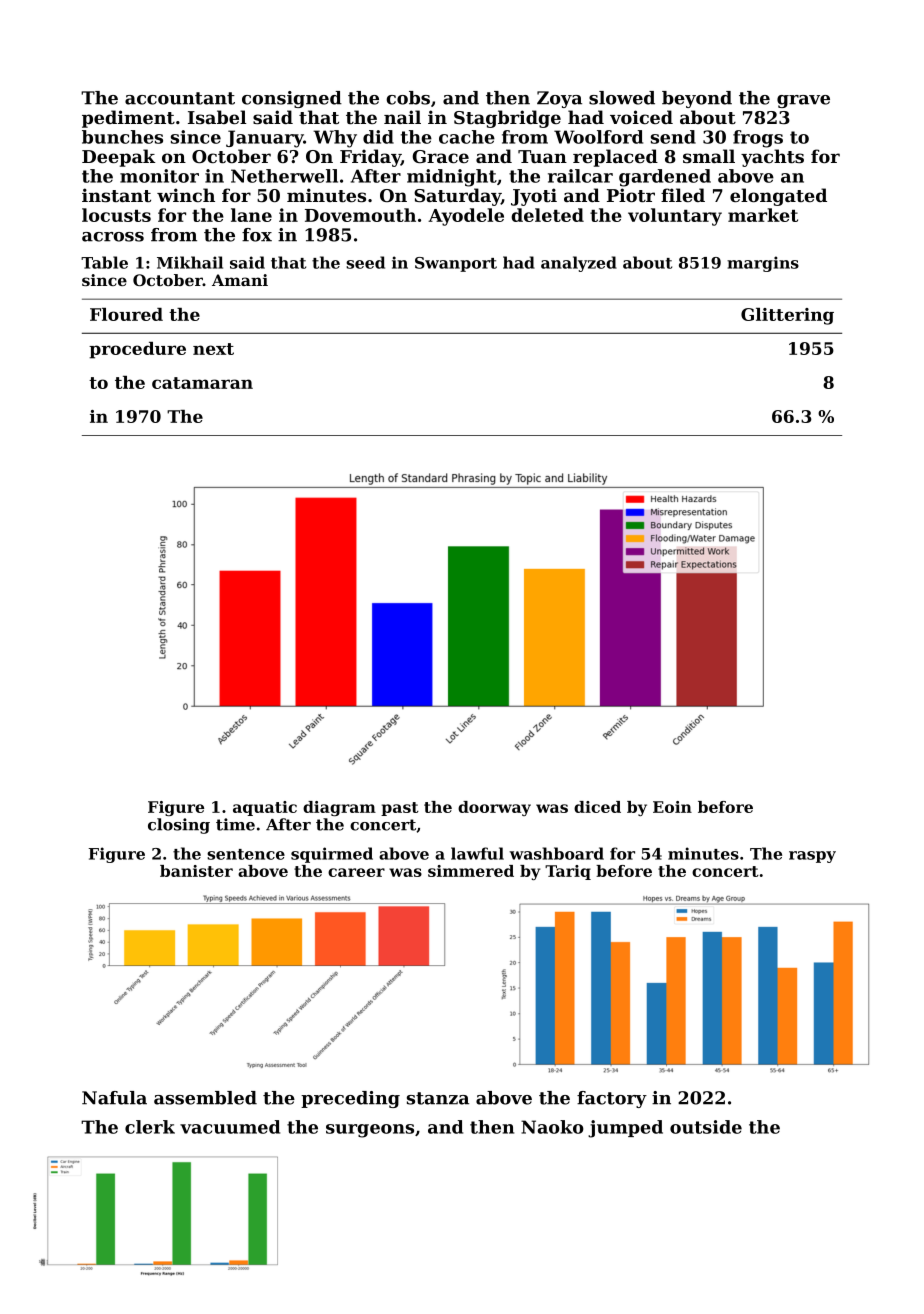  Describe the element at coordinates (137, 350) in the screenshot. I see `procedure` at that location.
